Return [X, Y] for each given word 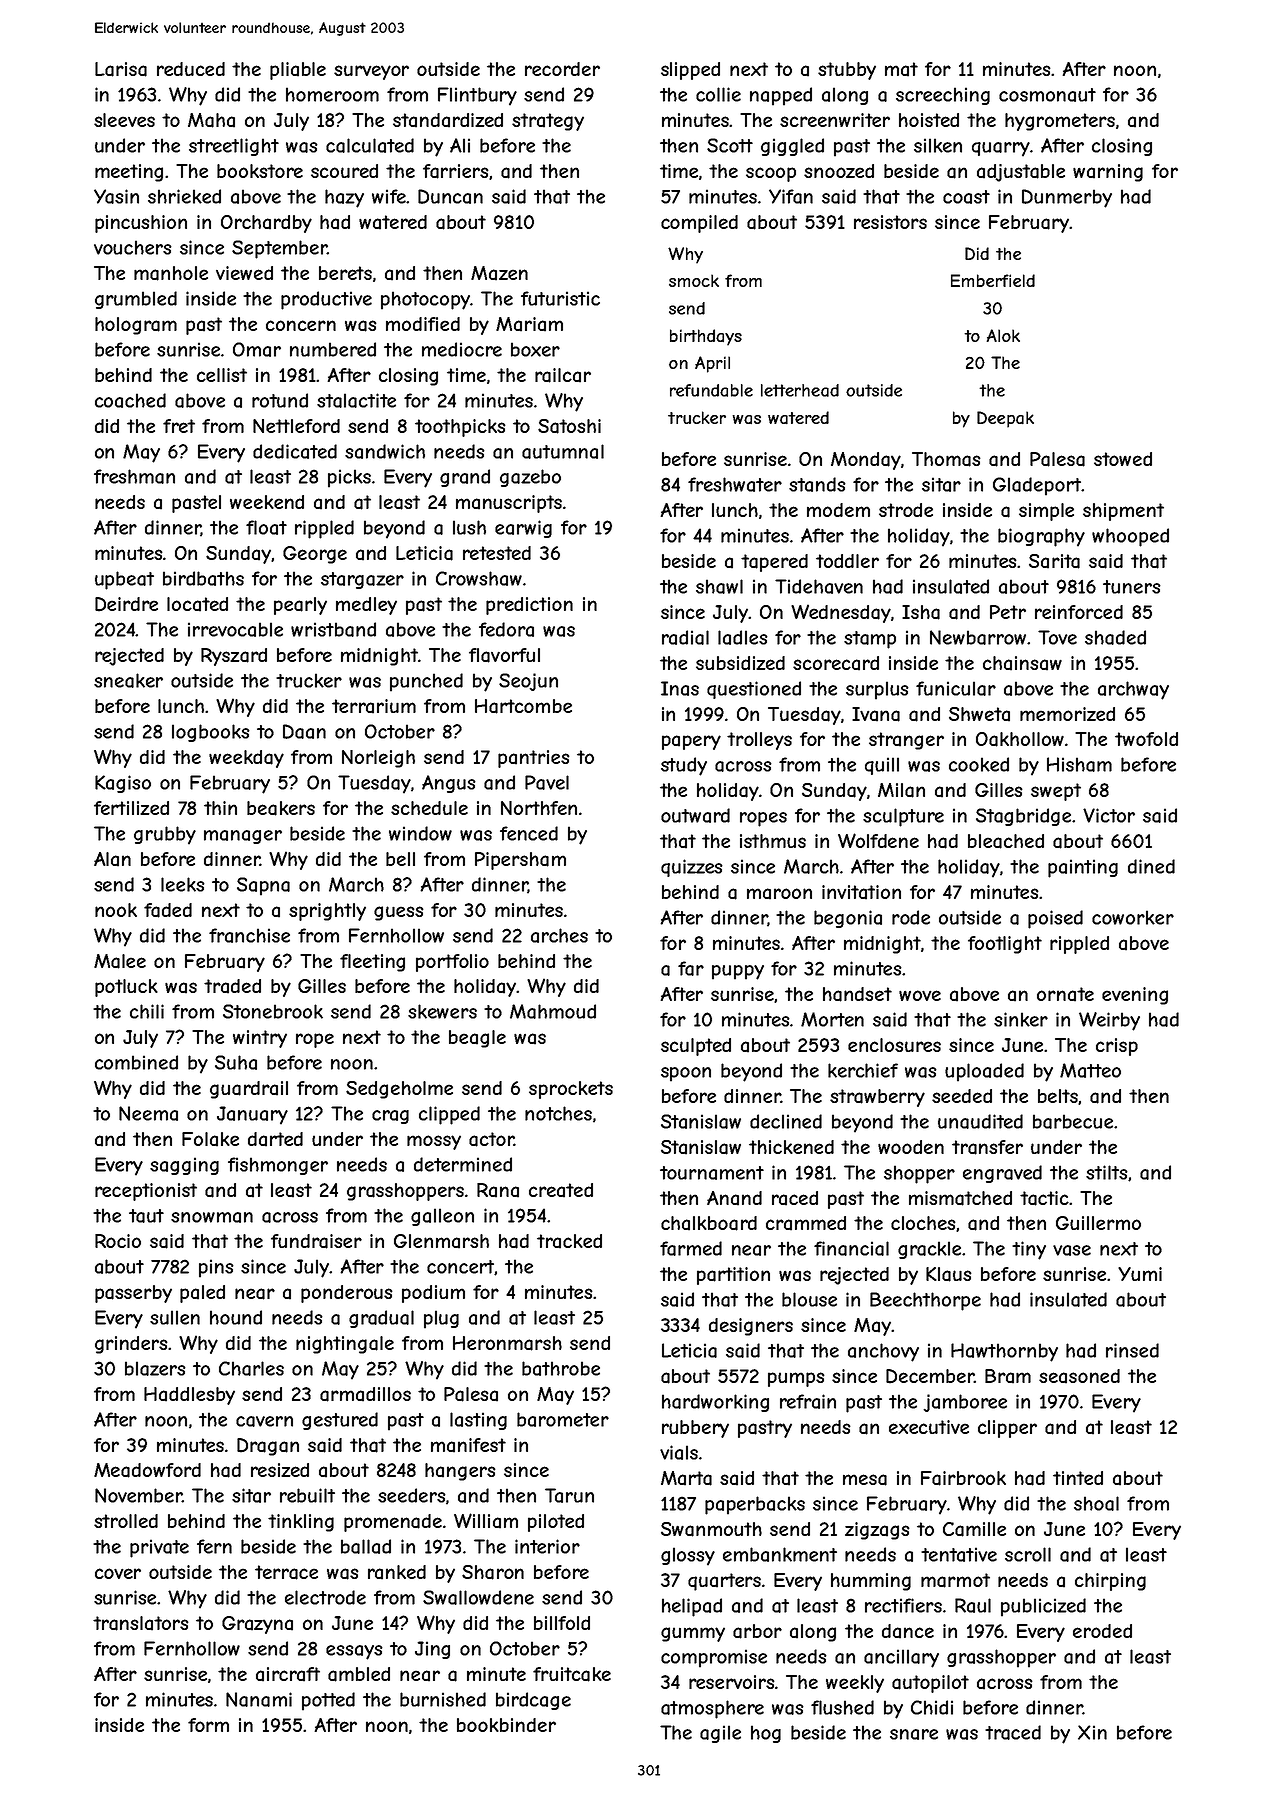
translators [140, 1623]
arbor [757, 1631]
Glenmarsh [441, 1241]
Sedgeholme [399, 1090]
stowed [1123, 459]
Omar [257, 349]
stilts [1107, 1172]
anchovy [883, 1352]
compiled [699, 224]
